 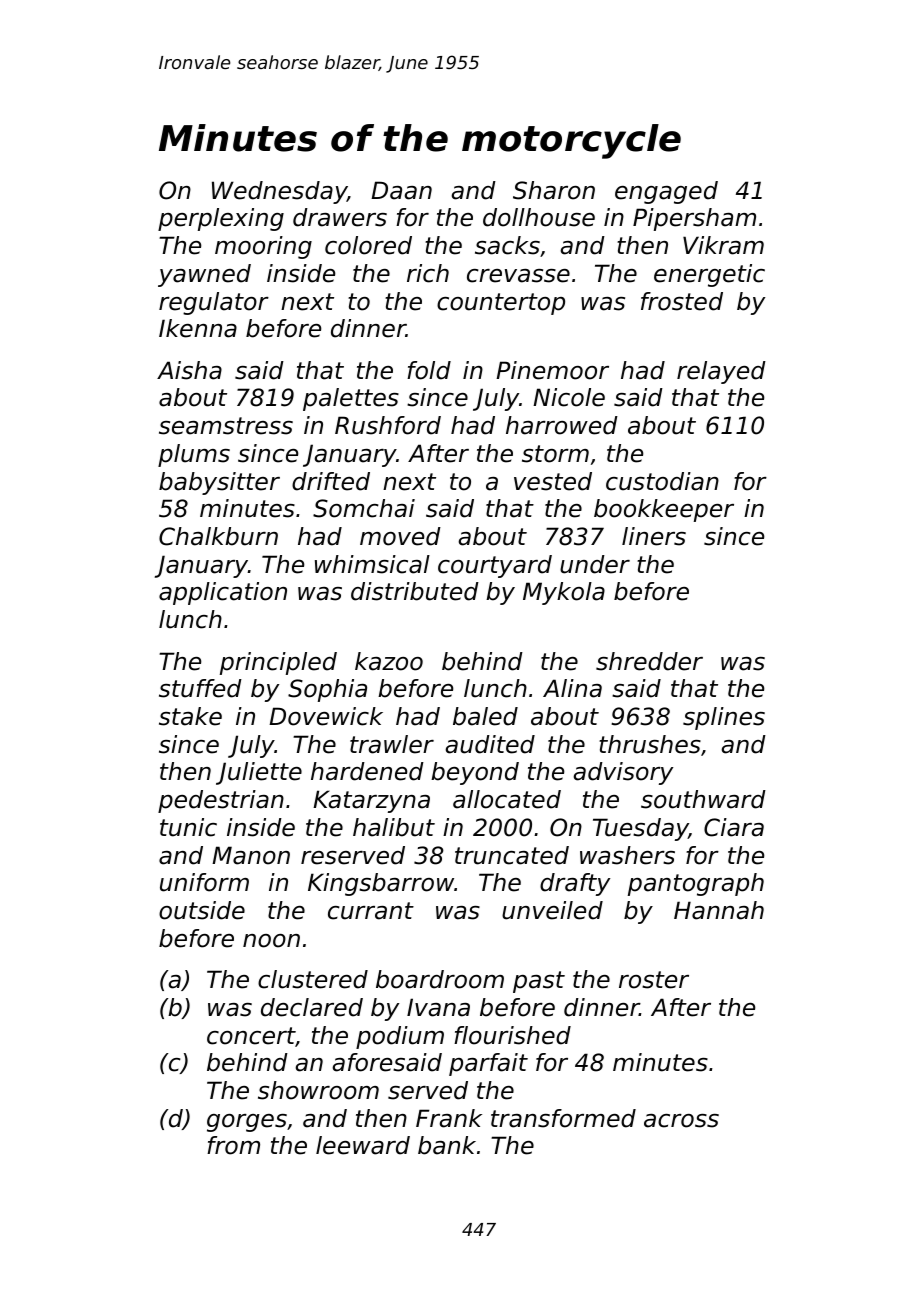 What do you see at coordinates (649, 661) in the page?
I see `shredder` at bounding box center [649, 661].
